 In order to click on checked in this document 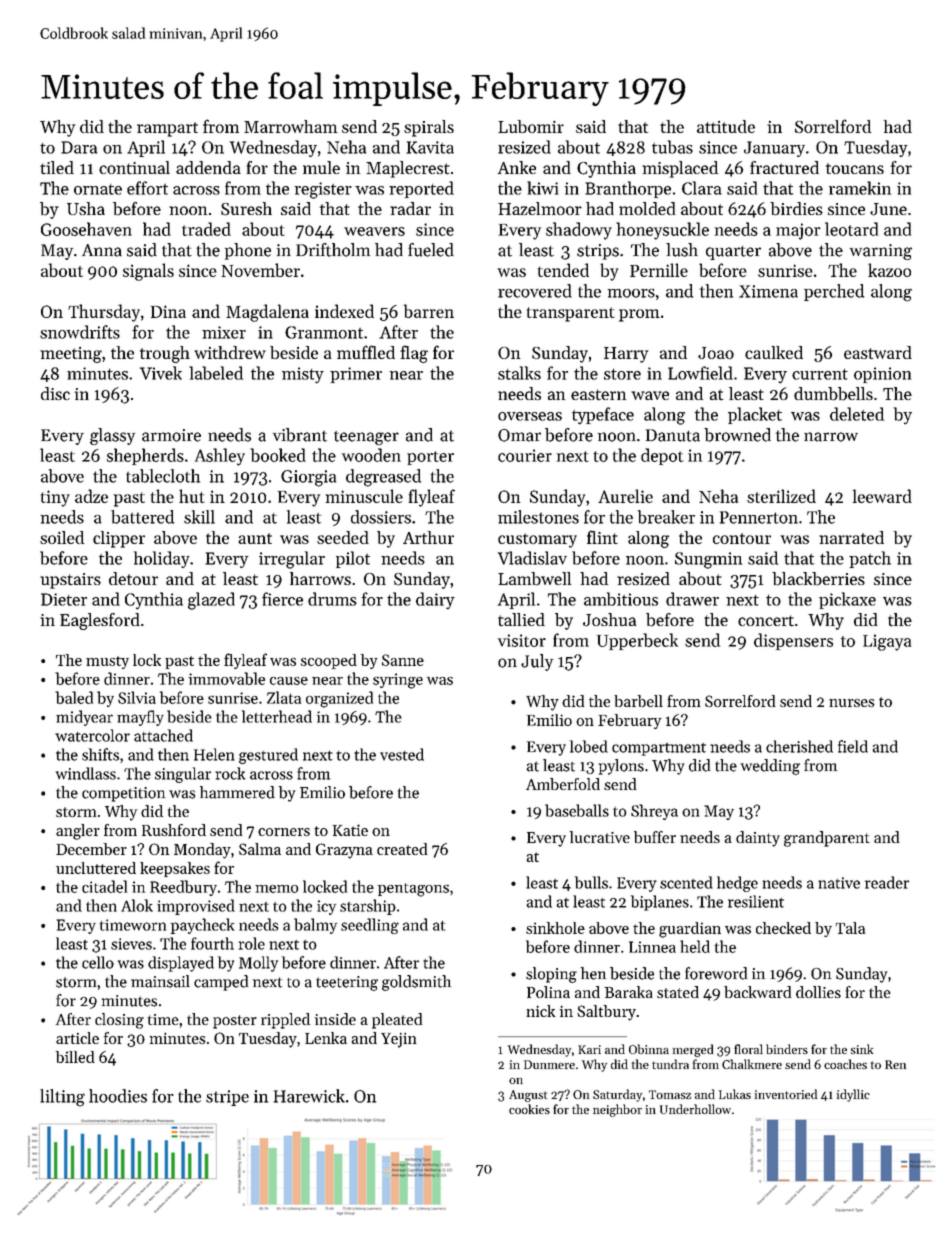, I will do `click(783, 928)`.
